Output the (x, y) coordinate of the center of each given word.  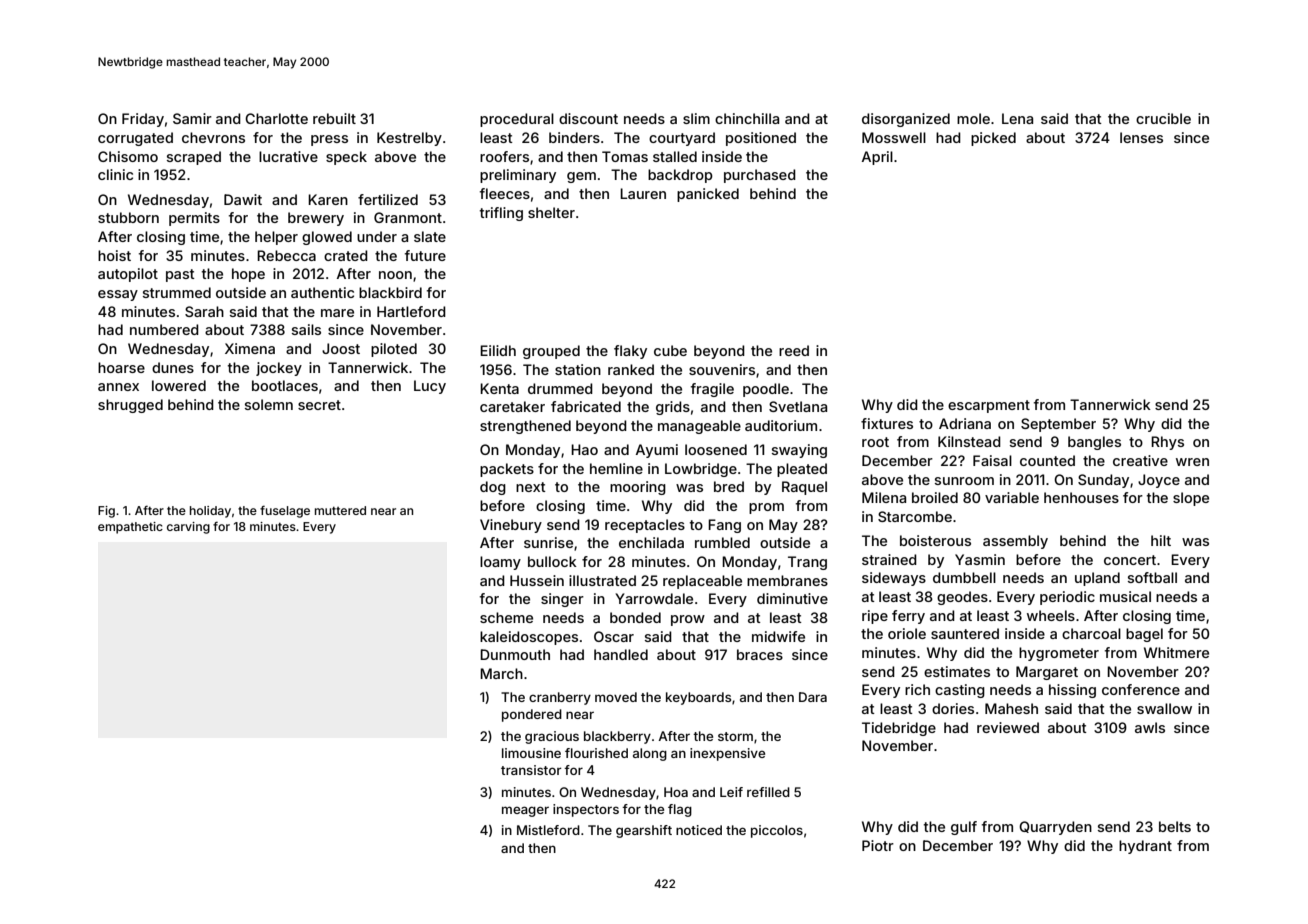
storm (735, 736)
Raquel (804, 488)
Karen (328, 199)
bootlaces (285, 385)
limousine (531, 753)
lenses (1141, 137)
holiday (210, 512)
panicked (708, 195)
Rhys (1167, 443)
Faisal (992, 460)
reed (794, 350)
